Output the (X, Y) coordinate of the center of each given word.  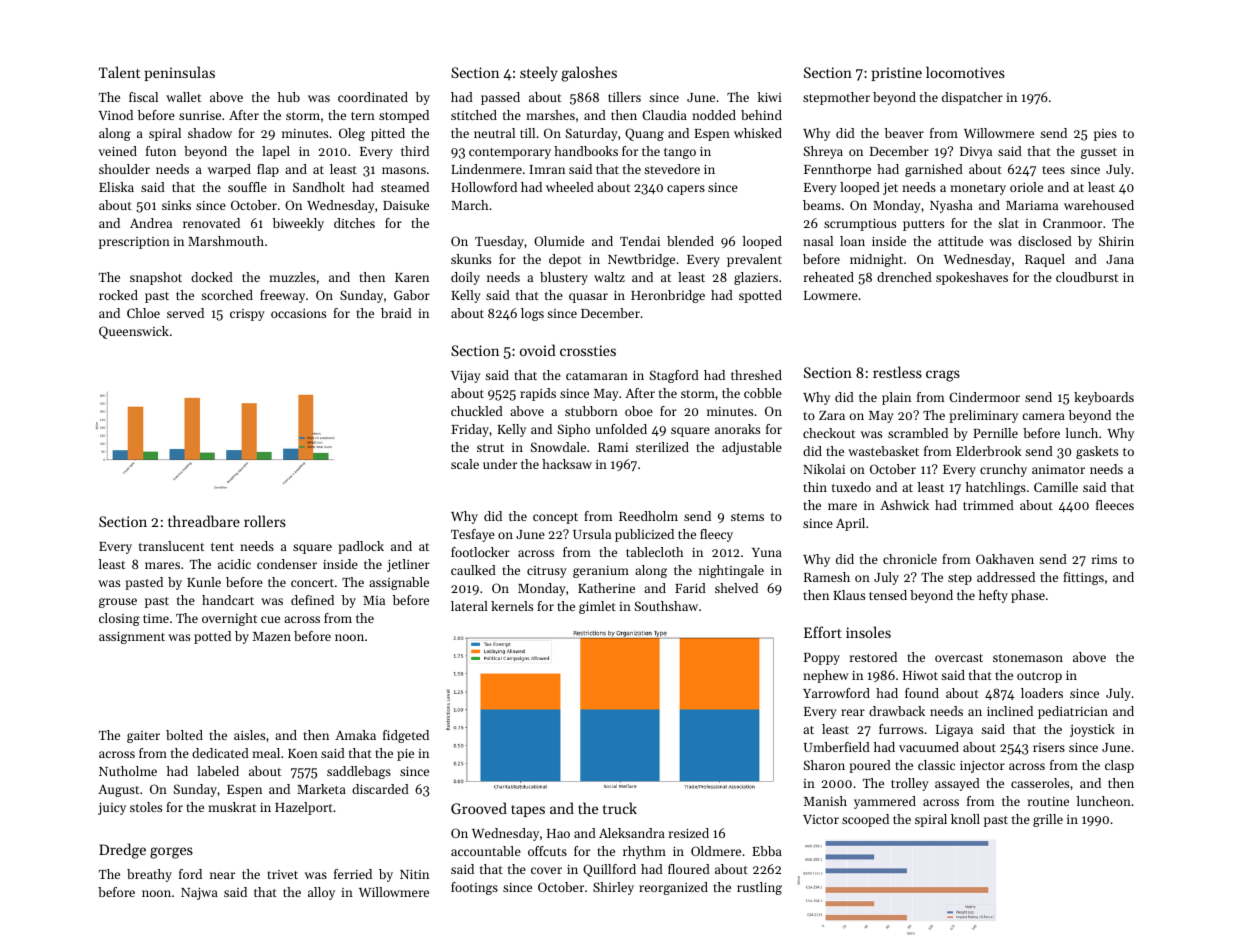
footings (474, 888)
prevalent (754, 260)
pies (1105, 135)
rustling (759, 888)
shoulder (124, 169)
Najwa (199, 894)
